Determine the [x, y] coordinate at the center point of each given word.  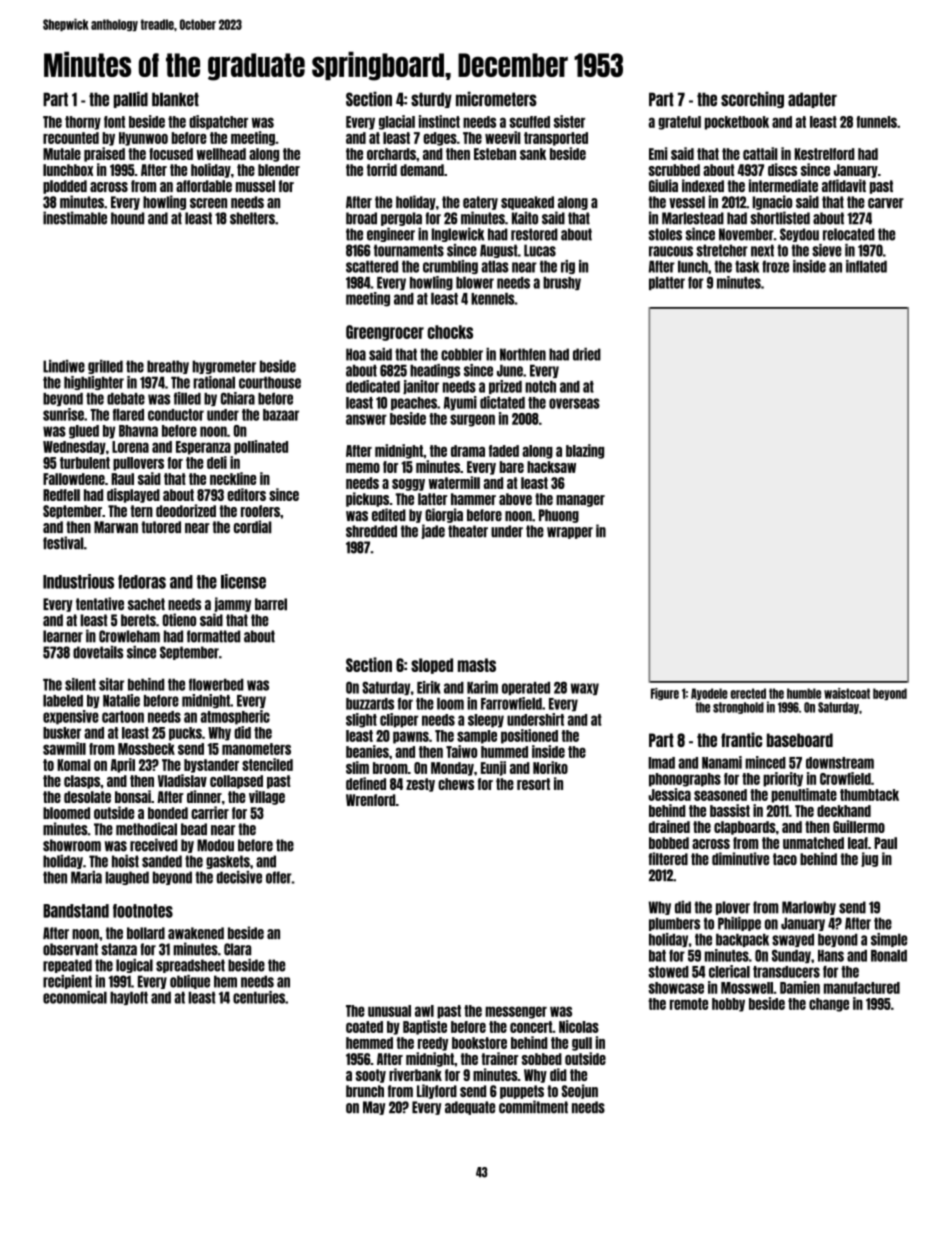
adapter [812, 100]
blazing [585, 451]
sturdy [431, 100]
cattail [760, 153]
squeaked [527, 203]
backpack [742, 940]
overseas [574, 403]
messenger [516, 1012]
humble [804, 693]
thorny [83, 123]
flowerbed [216, 684]
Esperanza [203, 448]
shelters [252, 218]
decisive [239, 877]
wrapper [570, 533]
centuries [259, 997]
